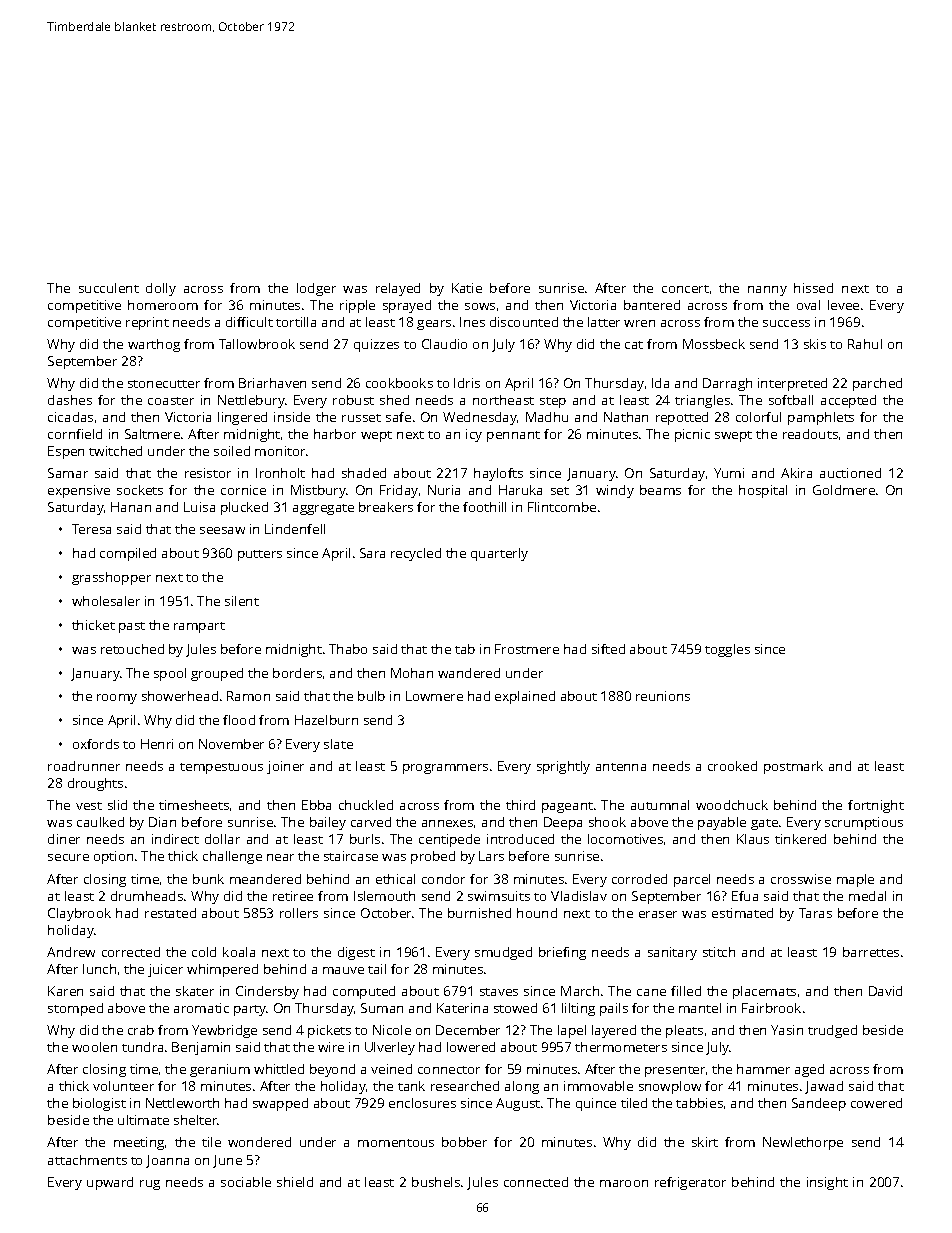 The width and height of the screenshot is (952, 1233). What do you see at coordinates (876, 1103) in the screenshot?
I see `cowered` at bounding box center [876, 1103].
